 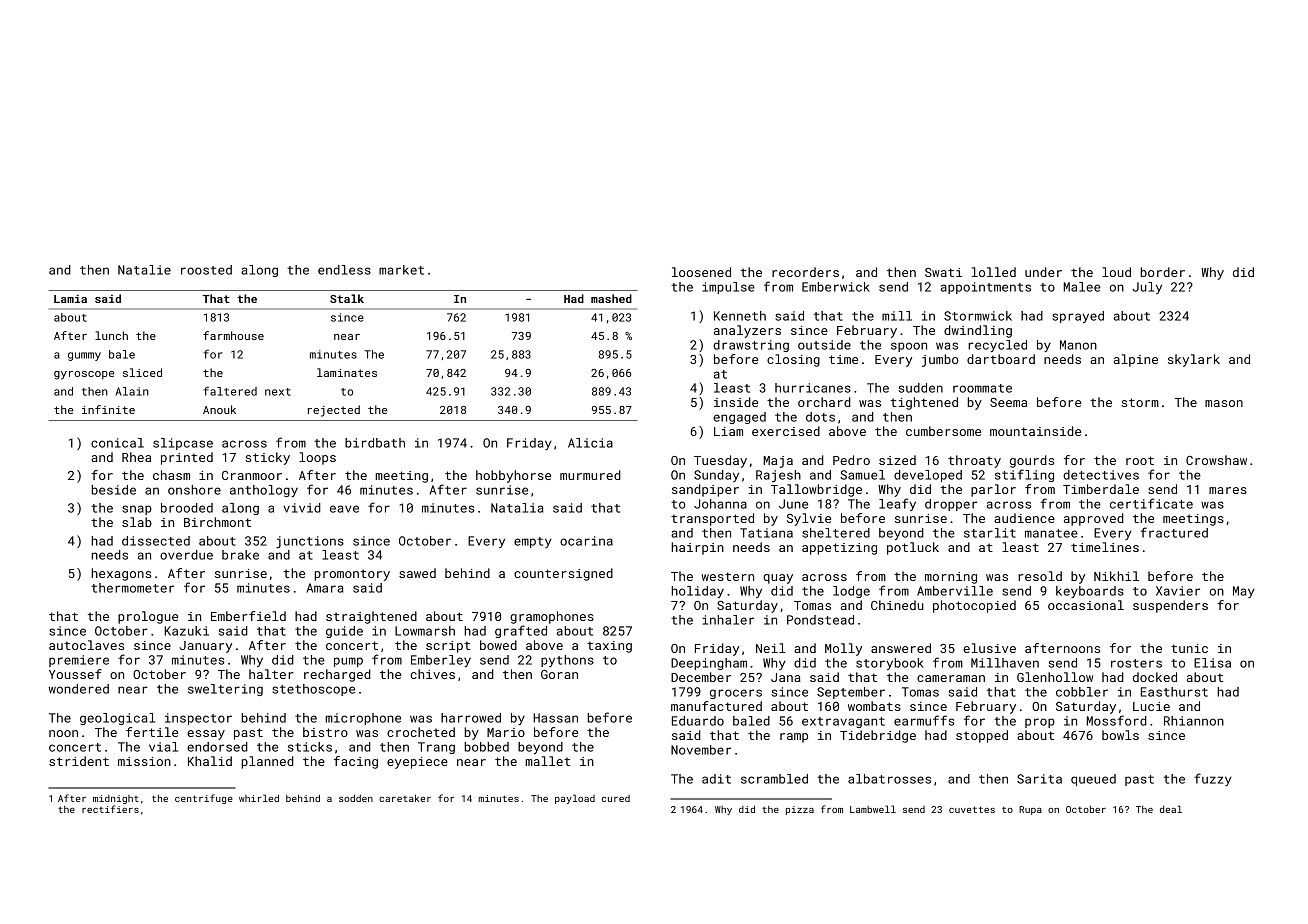 I want to click on rejected, so click(x=334, y=411).
